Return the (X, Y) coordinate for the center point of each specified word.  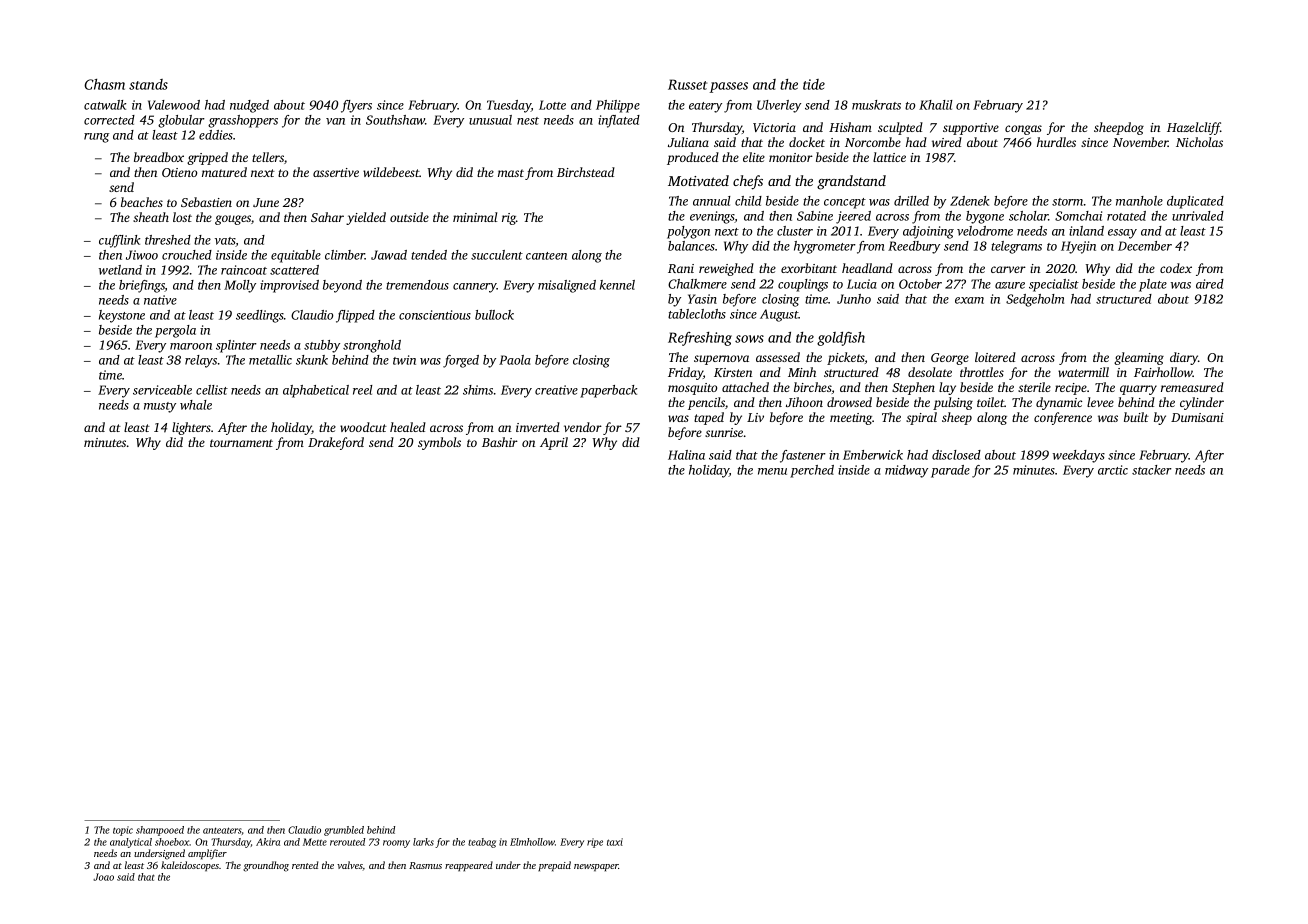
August (779, 315)
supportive (971, 129)
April (554, 443)
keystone (122, 316)
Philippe (618, 106)
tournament (241, 443)
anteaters (222, 830)
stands (148, 84)
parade (950, 471)
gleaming (1139, 358)
